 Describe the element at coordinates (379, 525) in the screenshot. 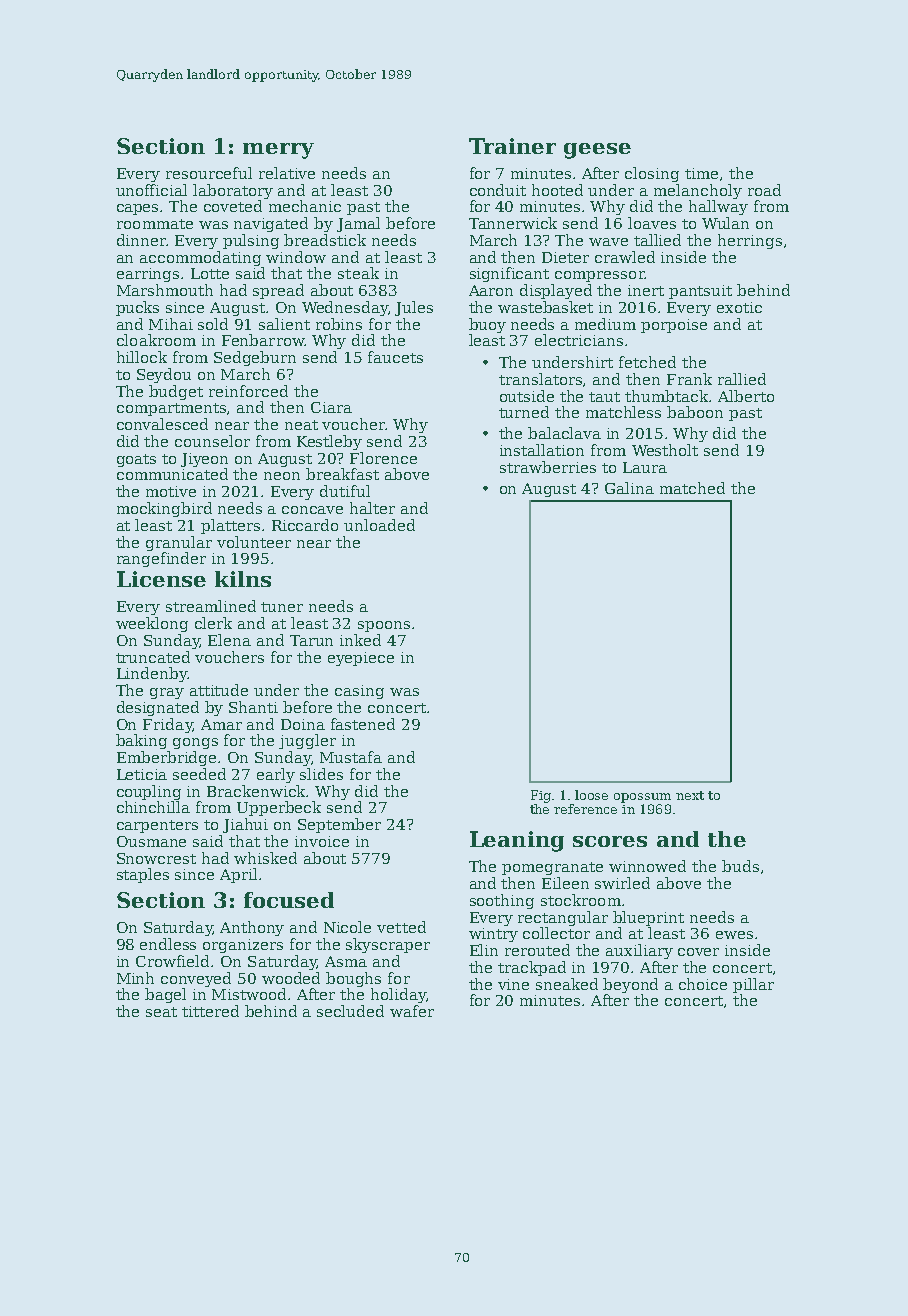

I see `unloaded` at that location.
